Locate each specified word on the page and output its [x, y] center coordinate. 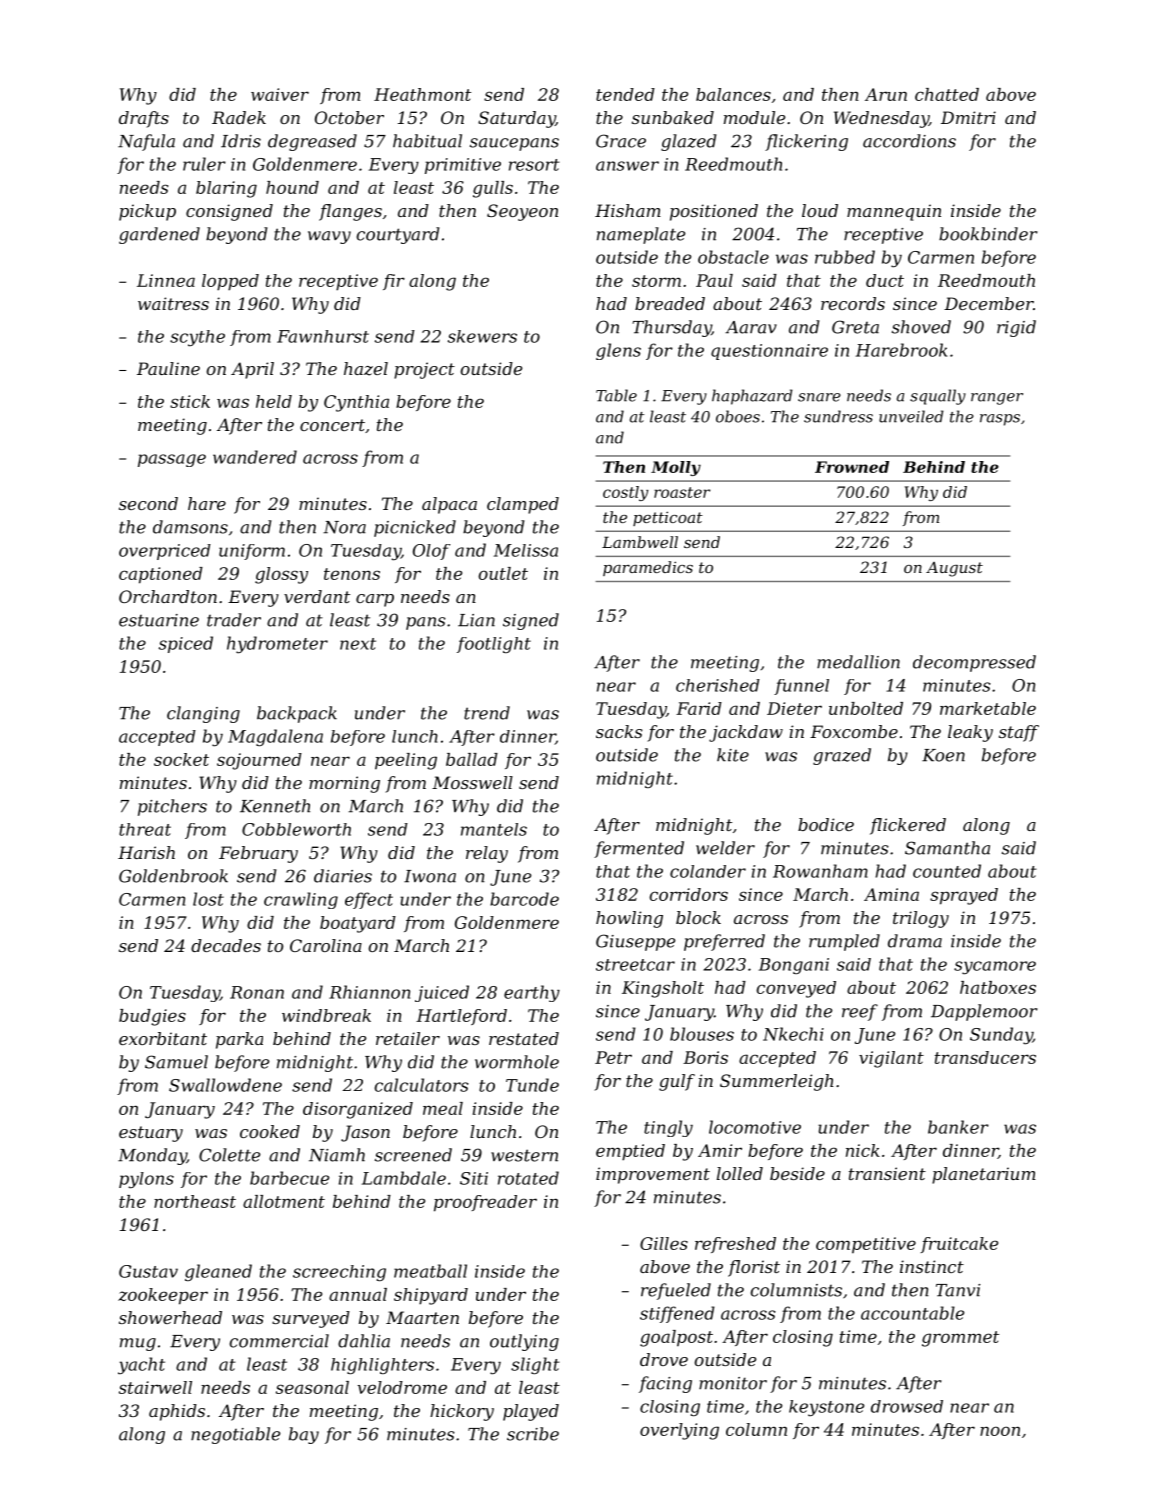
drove [664, 1359]
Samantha [947, 848]
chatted [947, 94]
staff [1019, 733]
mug [138, 1344]
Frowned [852, 467]
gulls [493, 189]
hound [292, 187]
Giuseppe [635, 942]
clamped [523, 505]
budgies [152, 1017]
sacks [619, 731]
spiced [186, 644]
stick [190, 401]
